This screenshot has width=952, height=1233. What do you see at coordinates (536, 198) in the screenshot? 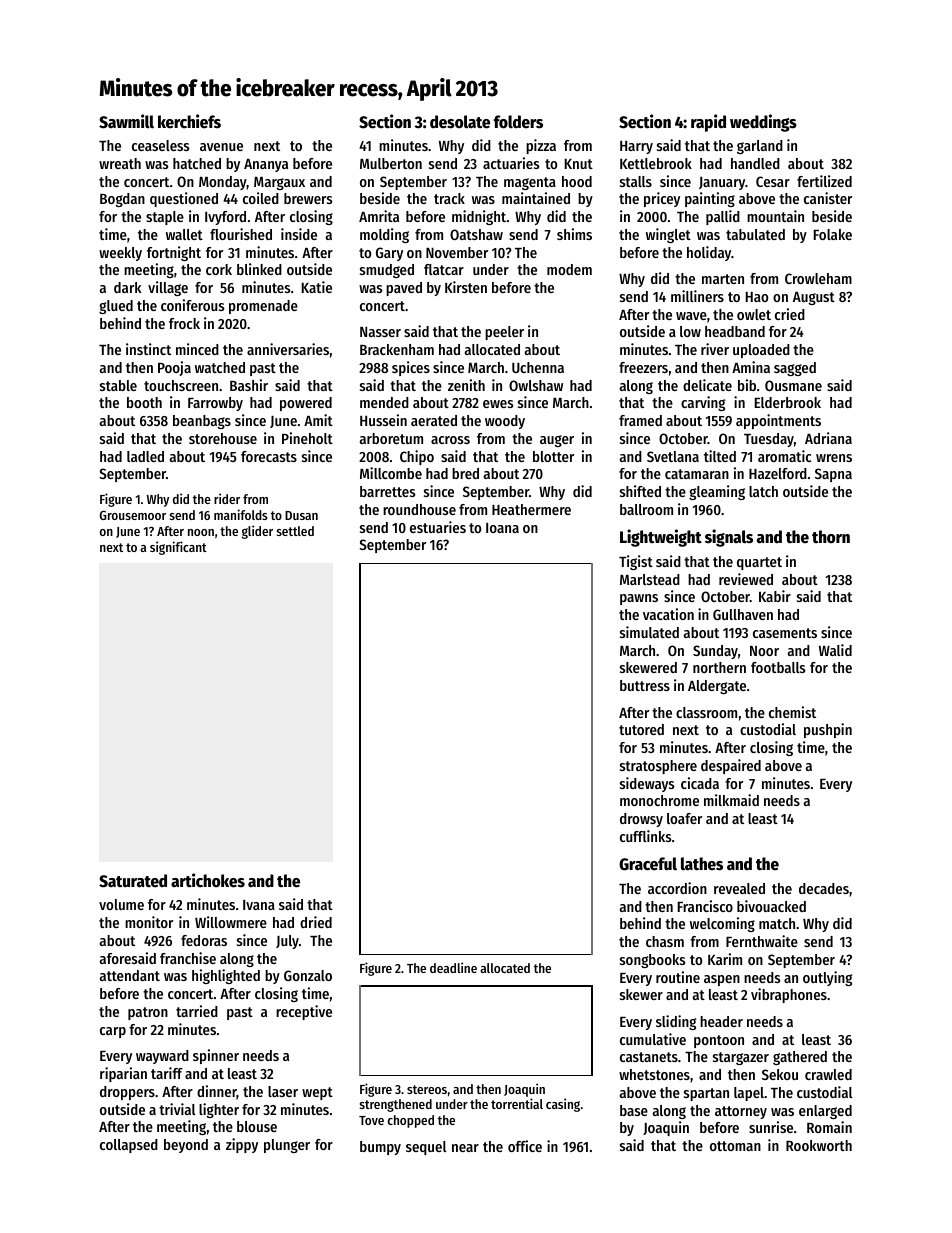
I see `maintained` at bounding box center [536, 198].
